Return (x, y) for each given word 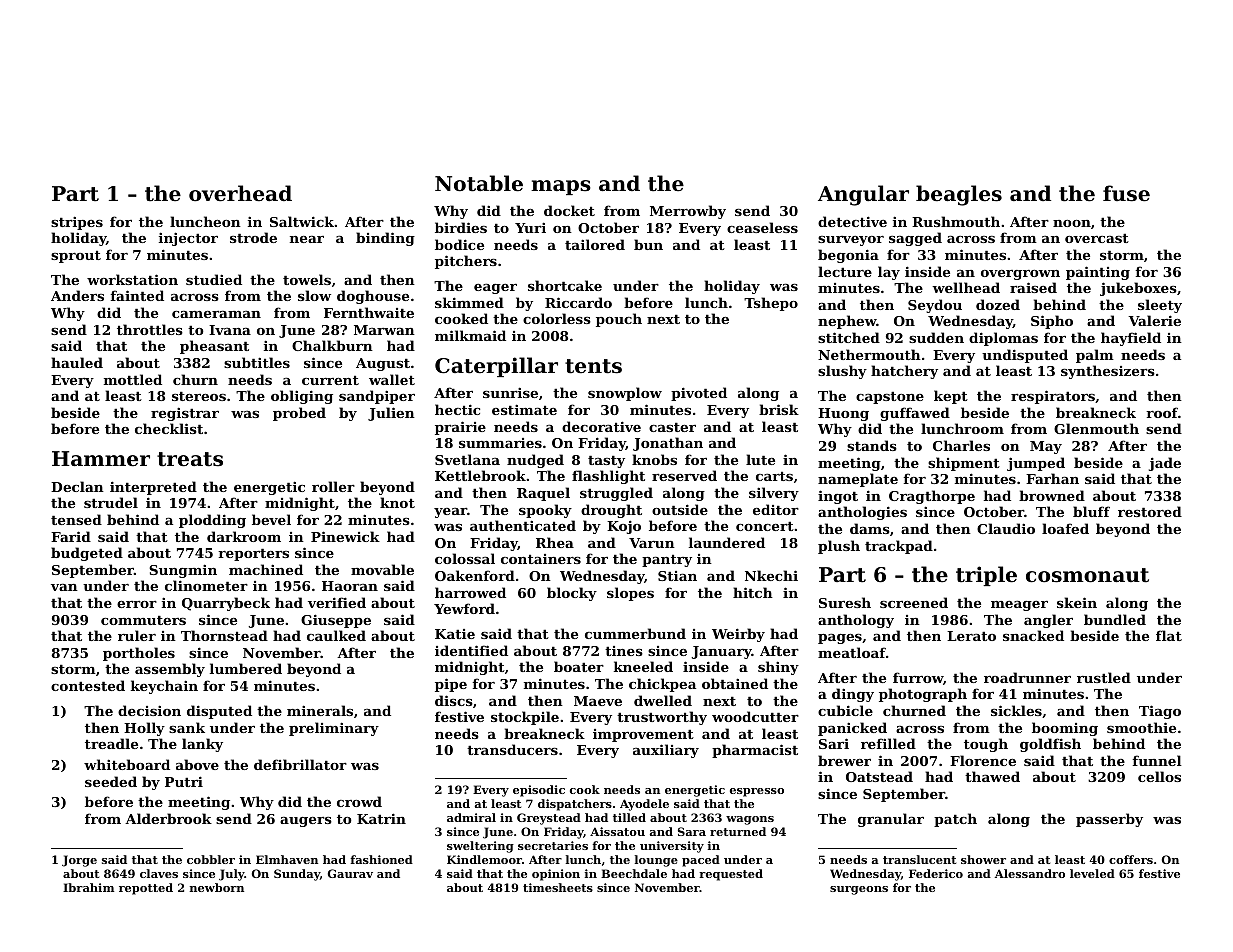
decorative (601, 426)
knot (397, 502)
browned (1052, 495)
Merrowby (688, 212)
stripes (77, 223)
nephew (847, 322)
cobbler (211, 859)
